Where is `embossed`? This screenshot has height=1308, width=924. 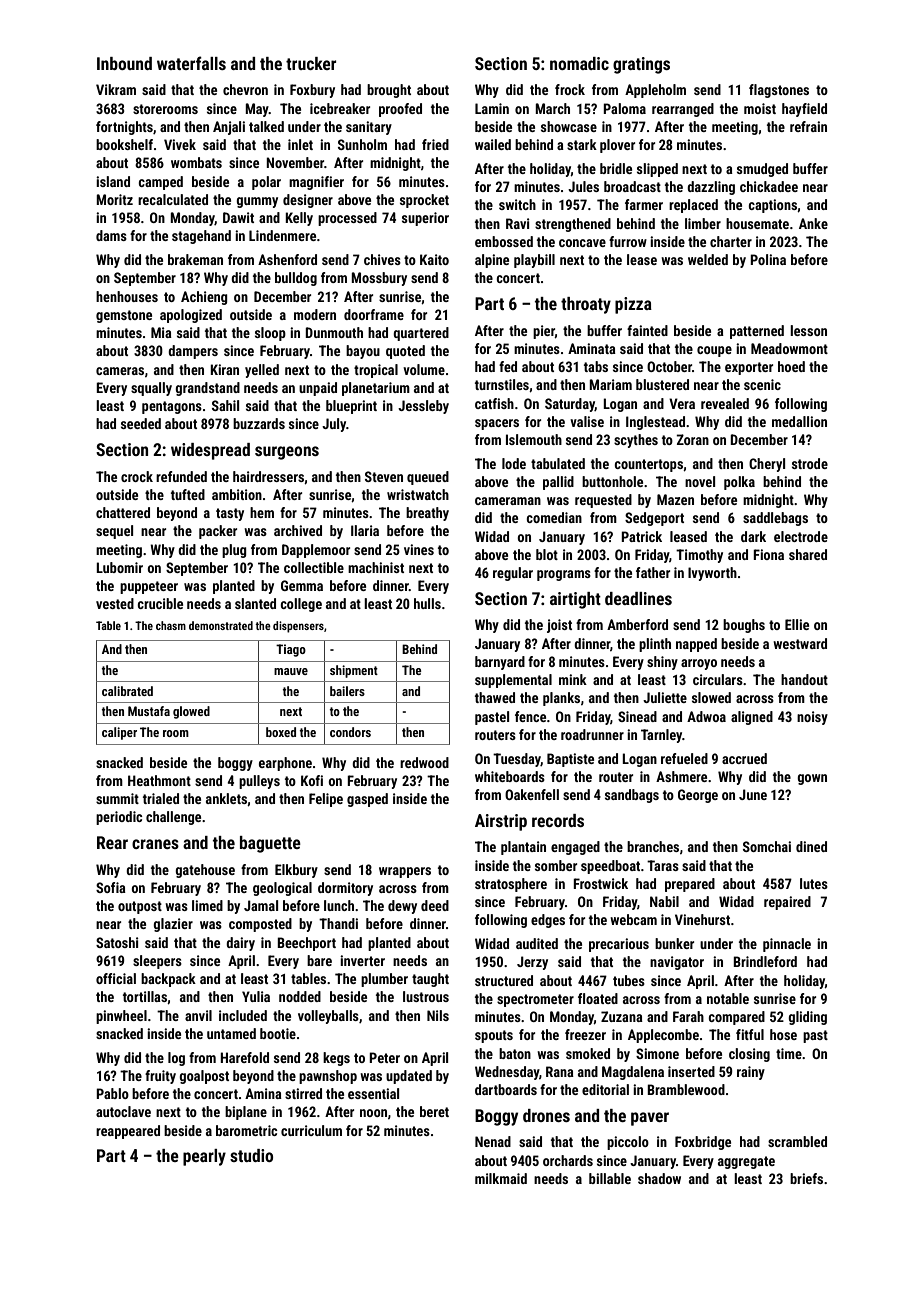 embossed is located at coordinates (504, 241).
